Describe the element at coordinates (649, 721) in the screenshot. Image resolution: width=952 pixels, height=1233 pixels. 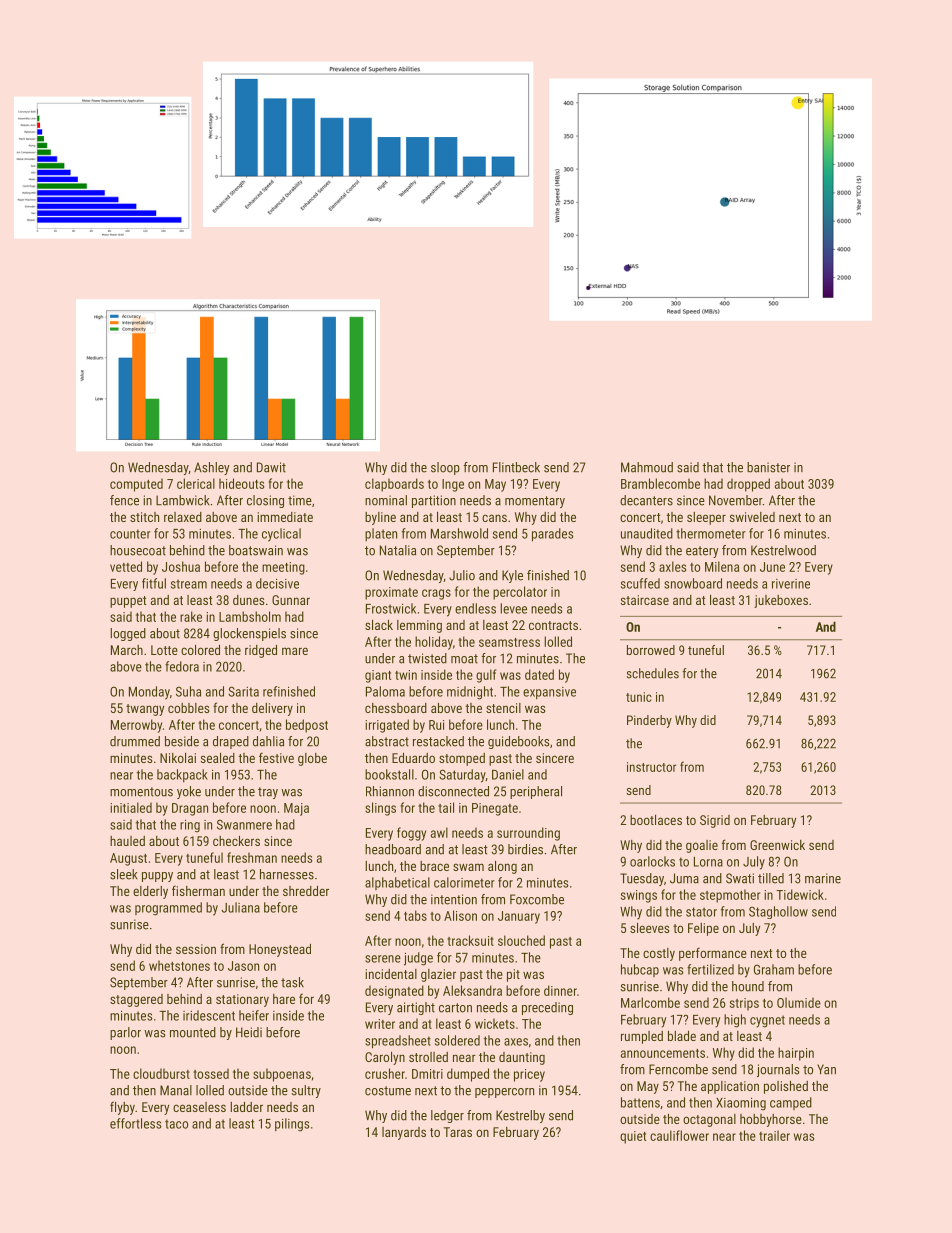
I see `Pinderby` at that location.
